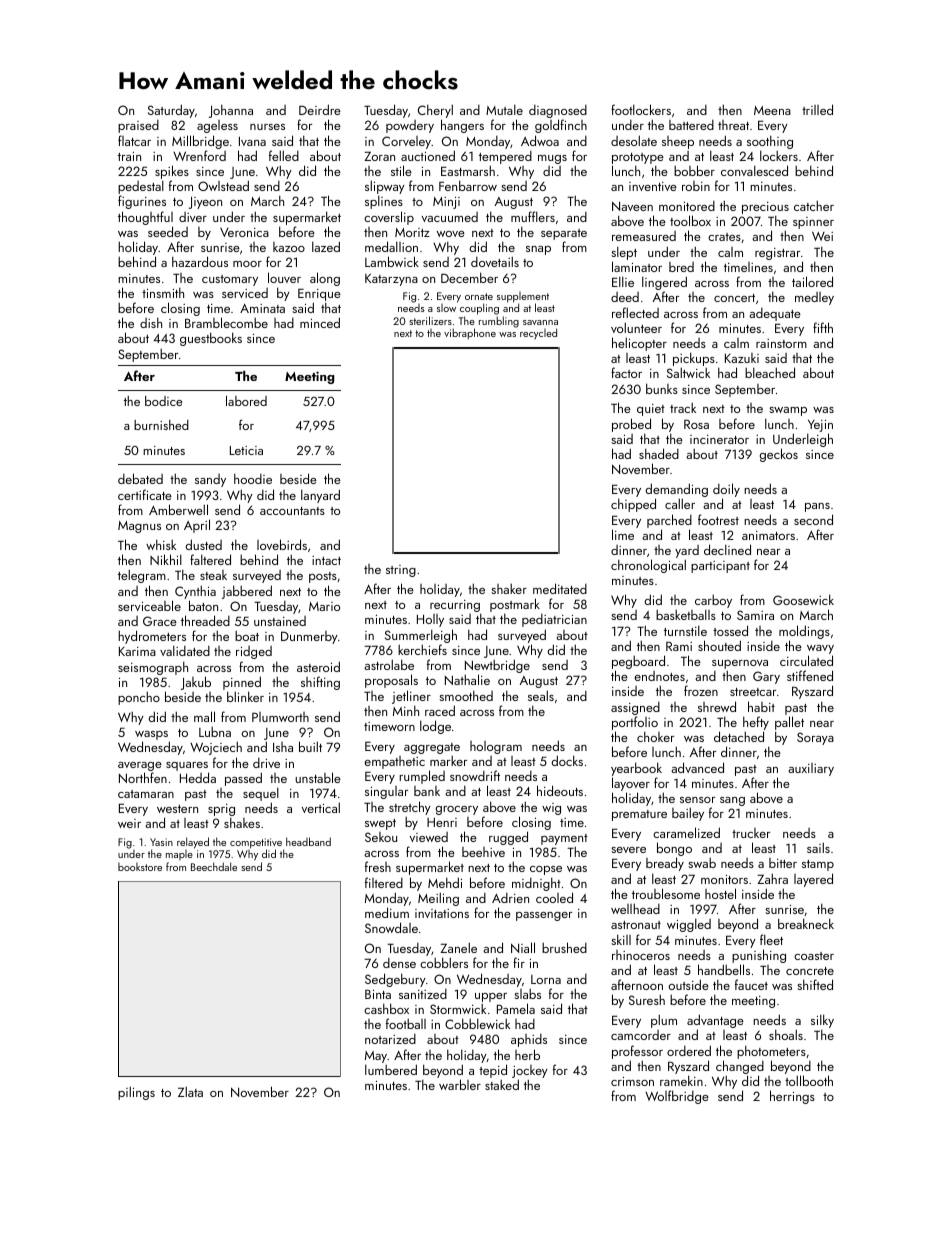  I want to click on diagnosed, so click(558, 112).
